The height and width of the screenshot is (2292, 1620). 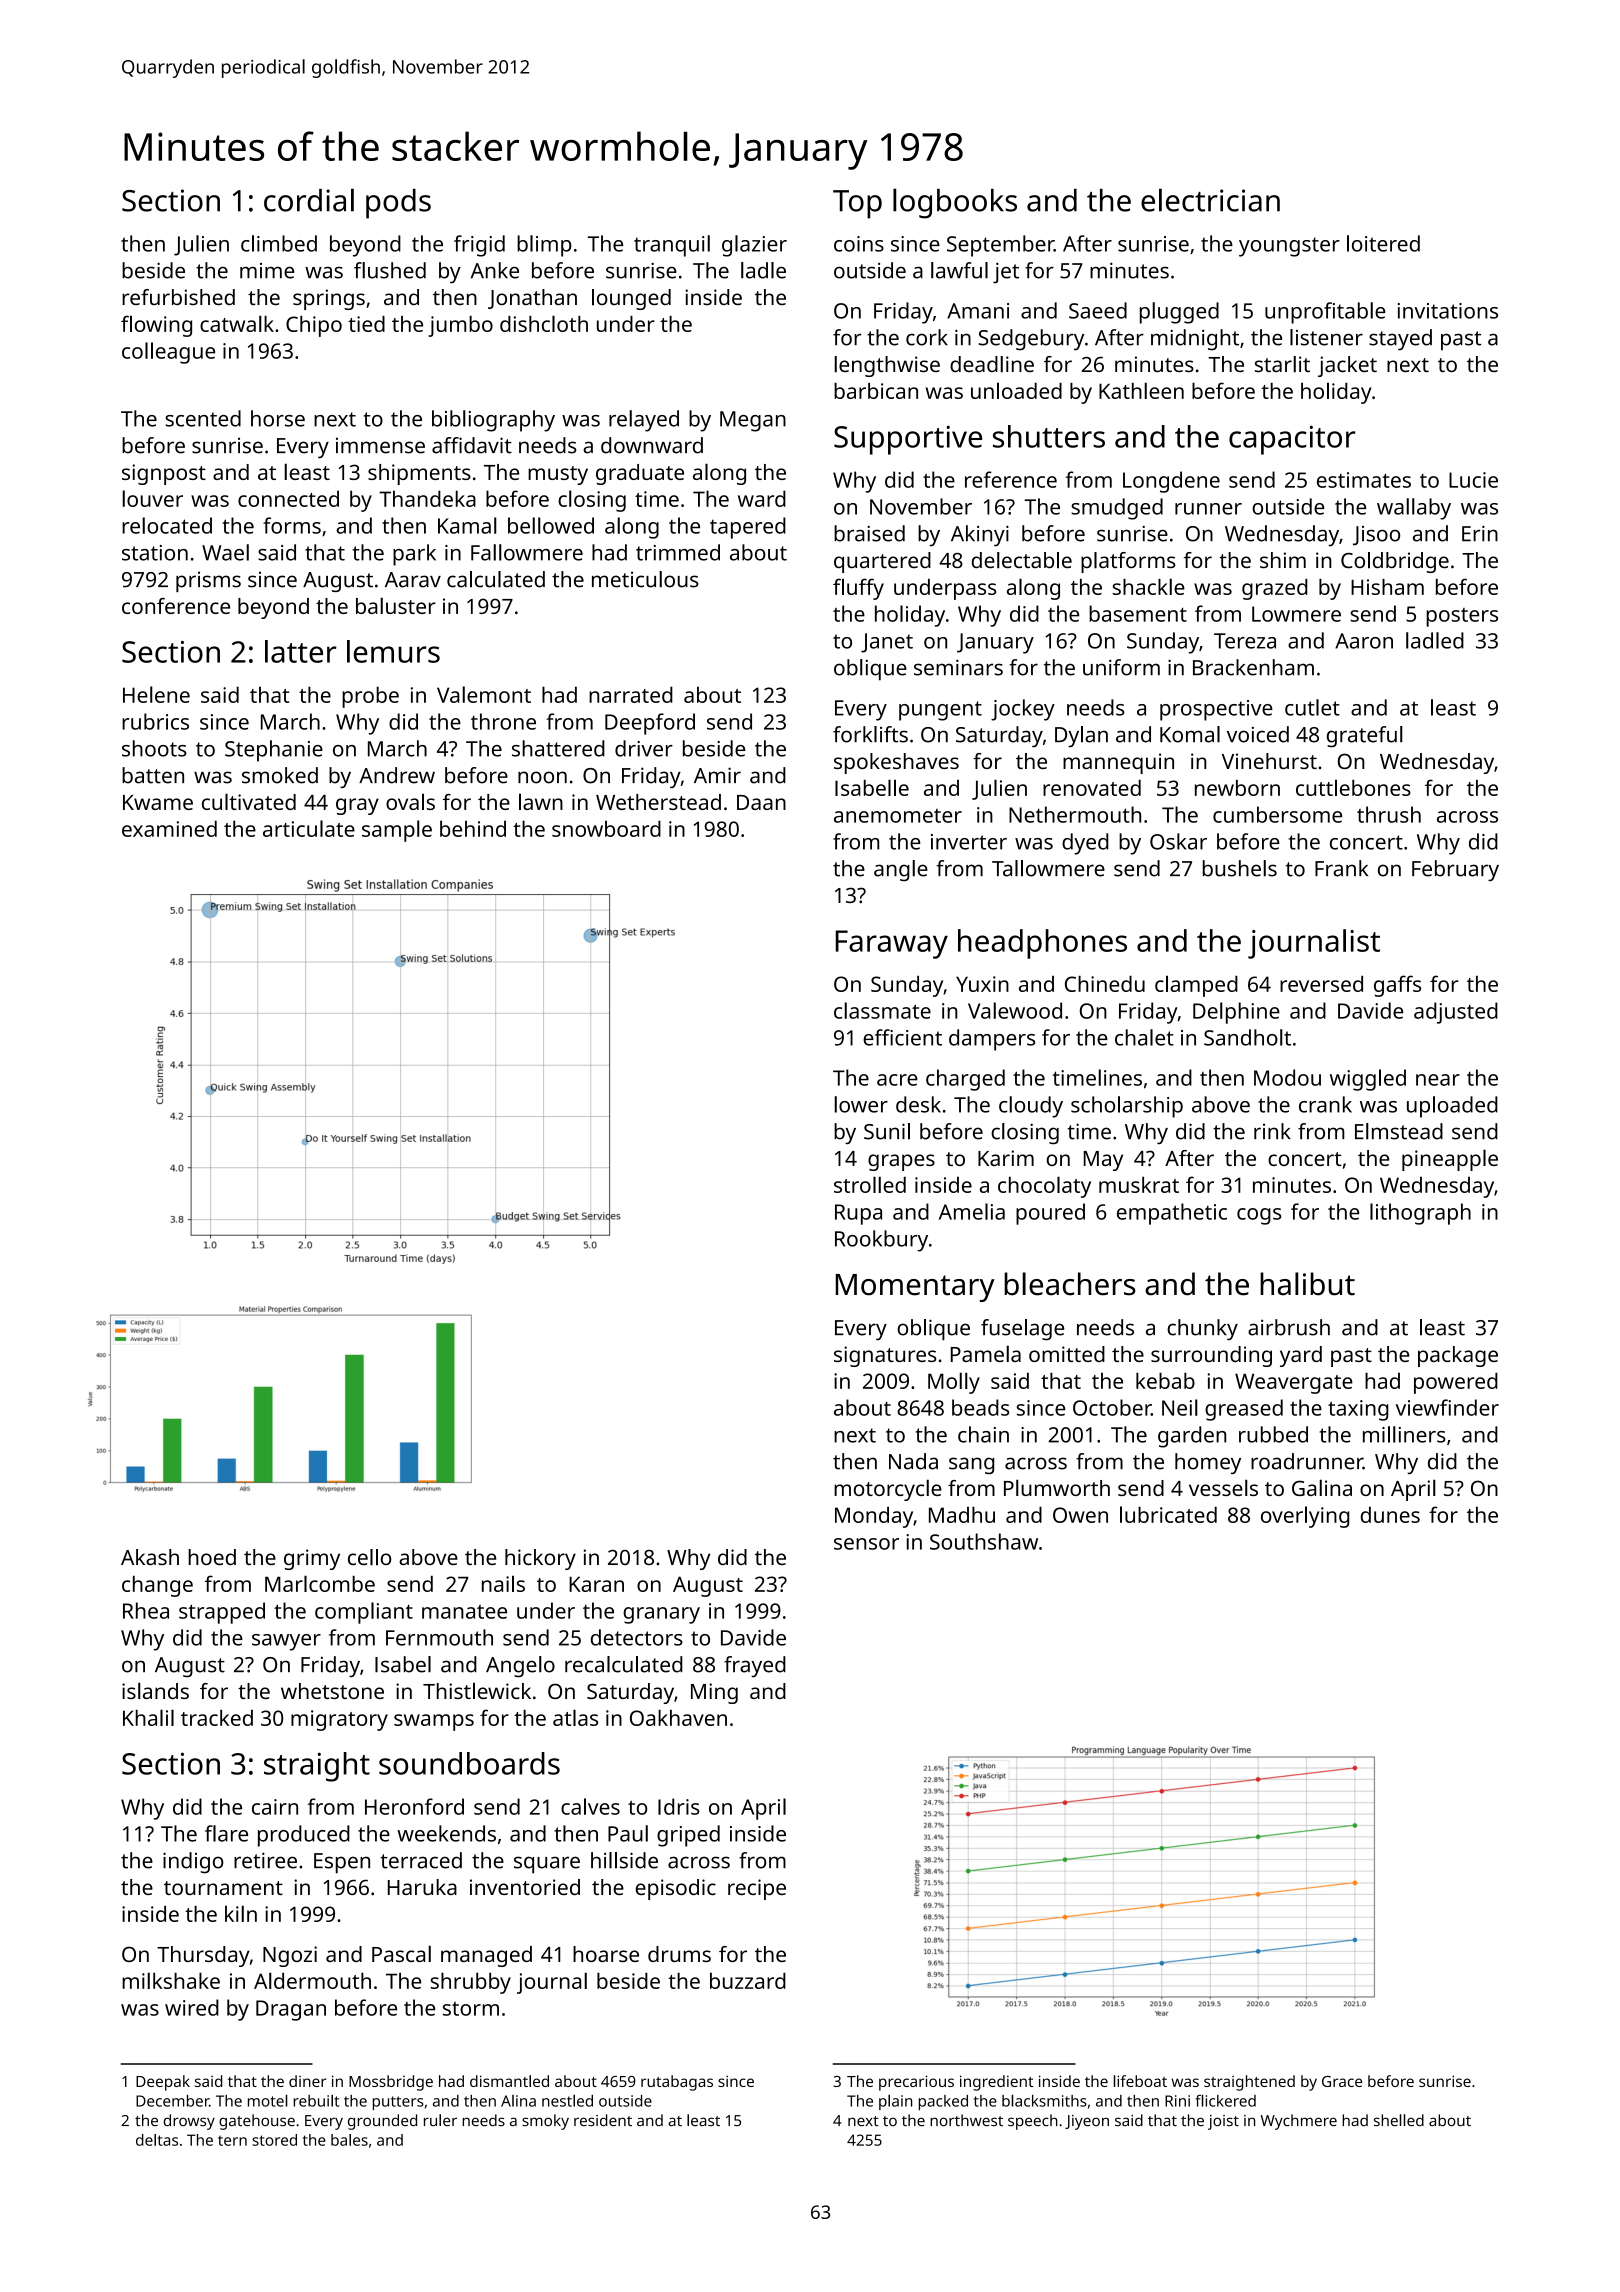 I want to click on Aarav, so click(x=413, y=580).
